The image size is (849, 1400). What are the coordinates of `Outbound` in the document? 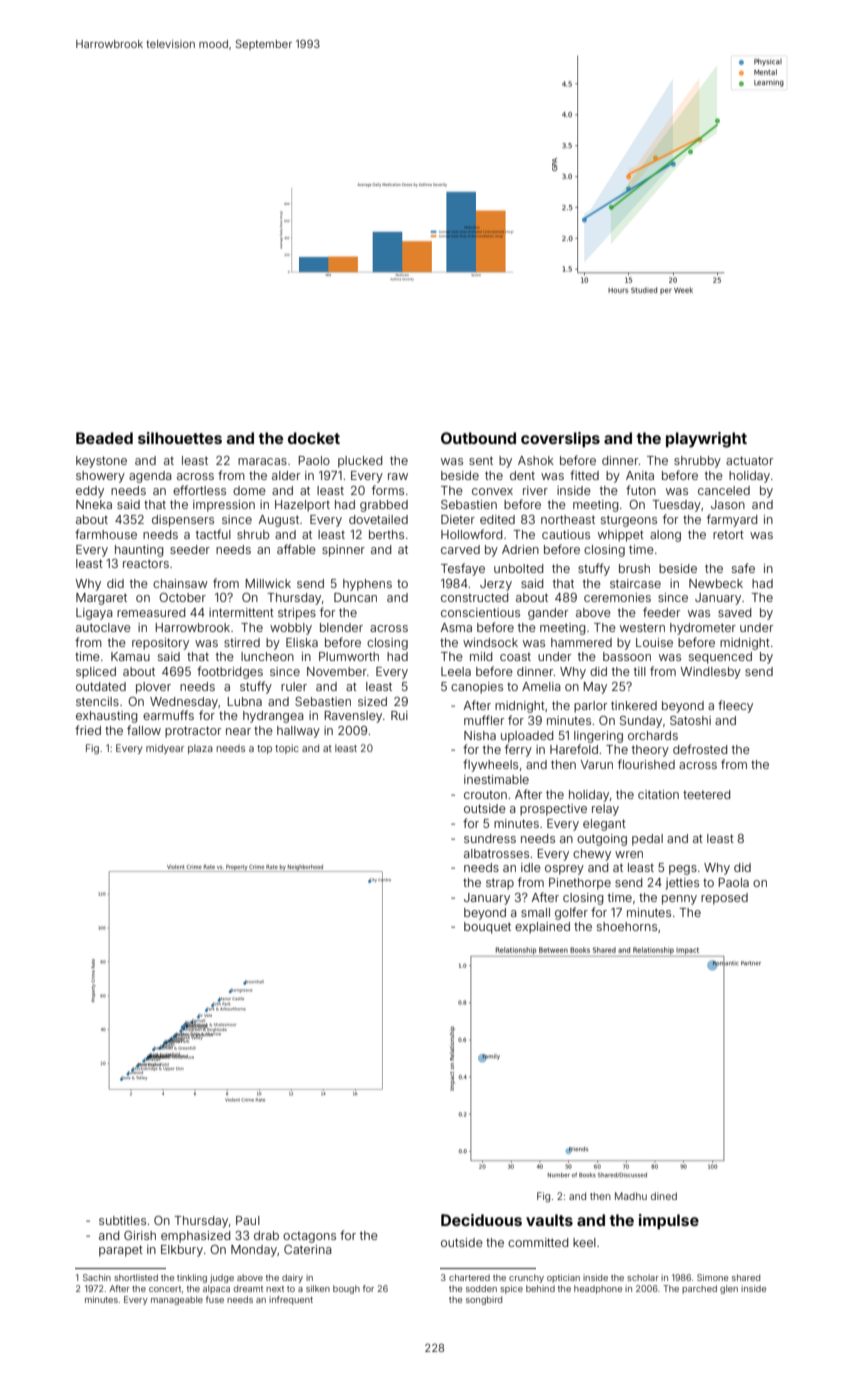 It's located at (478, 438).
